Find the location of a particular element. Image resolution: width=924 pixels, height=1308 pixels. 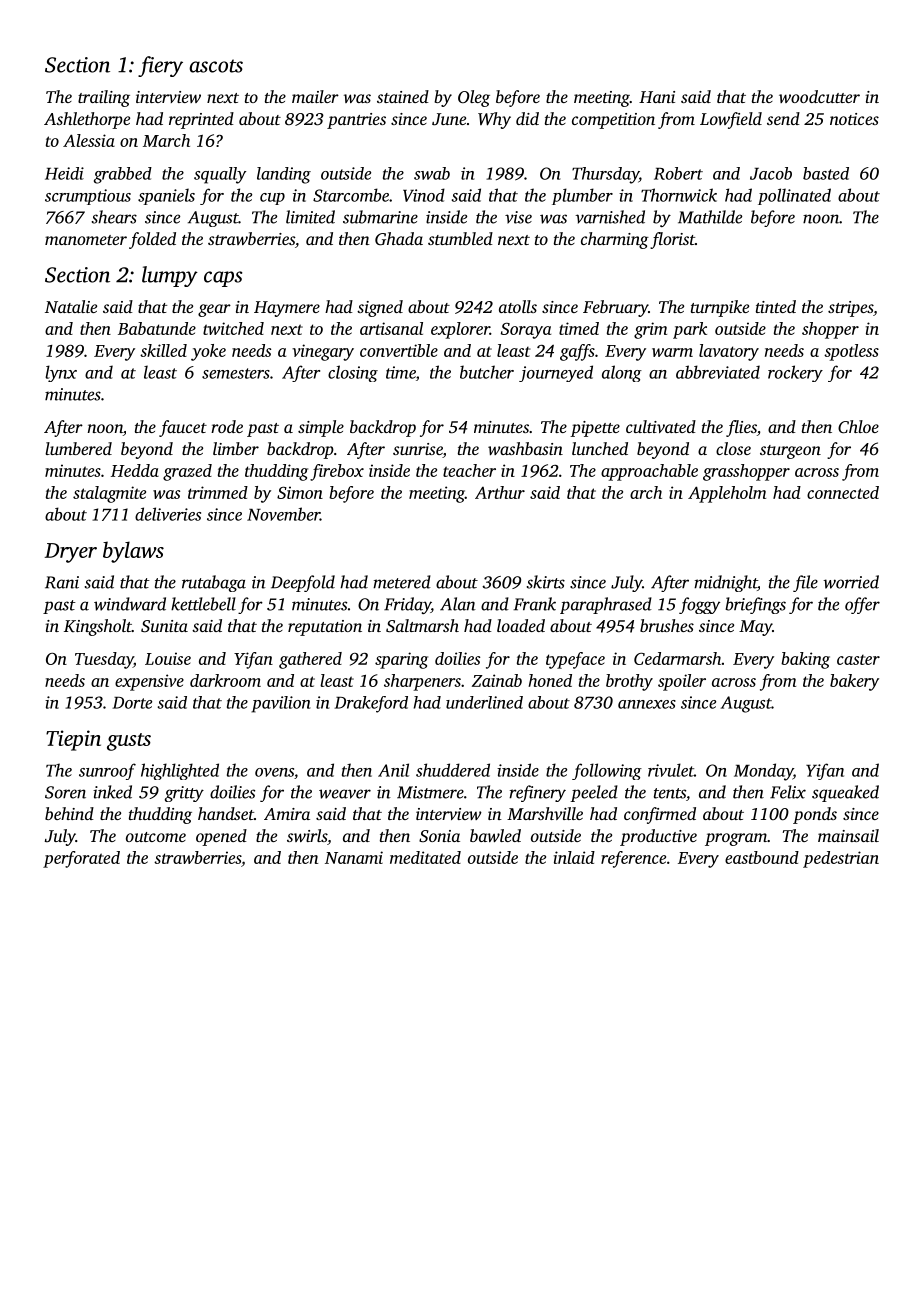

ponds is located at coordinates (815, 815).
